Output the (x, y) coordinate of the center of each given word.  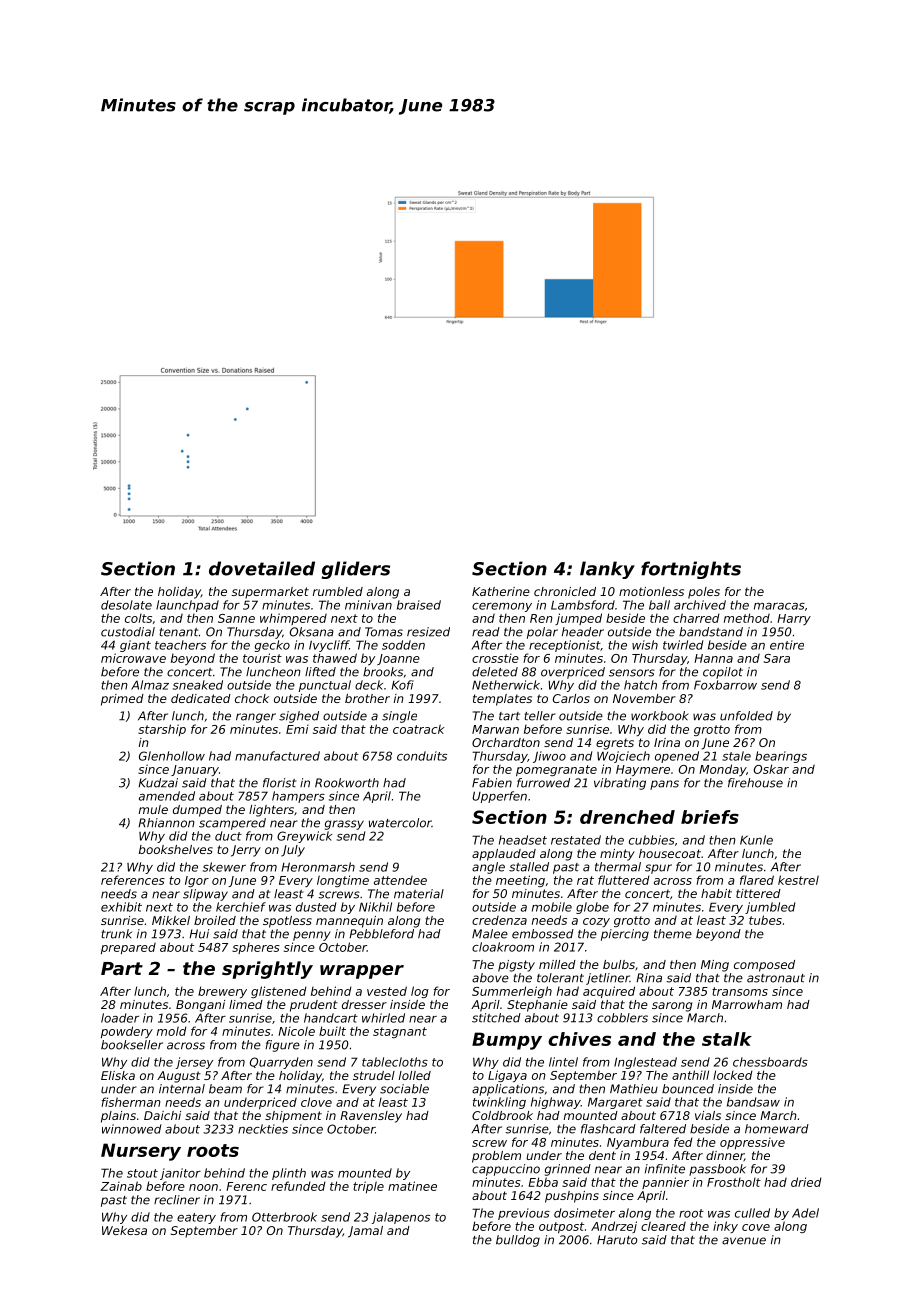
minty (617, 855)
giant (135, 646)
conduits (422, 756)
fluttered (624, 880)
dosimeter (584, 1213)
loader (120, 1018)
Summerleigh (512, 992)
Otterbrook (284, 1217)
